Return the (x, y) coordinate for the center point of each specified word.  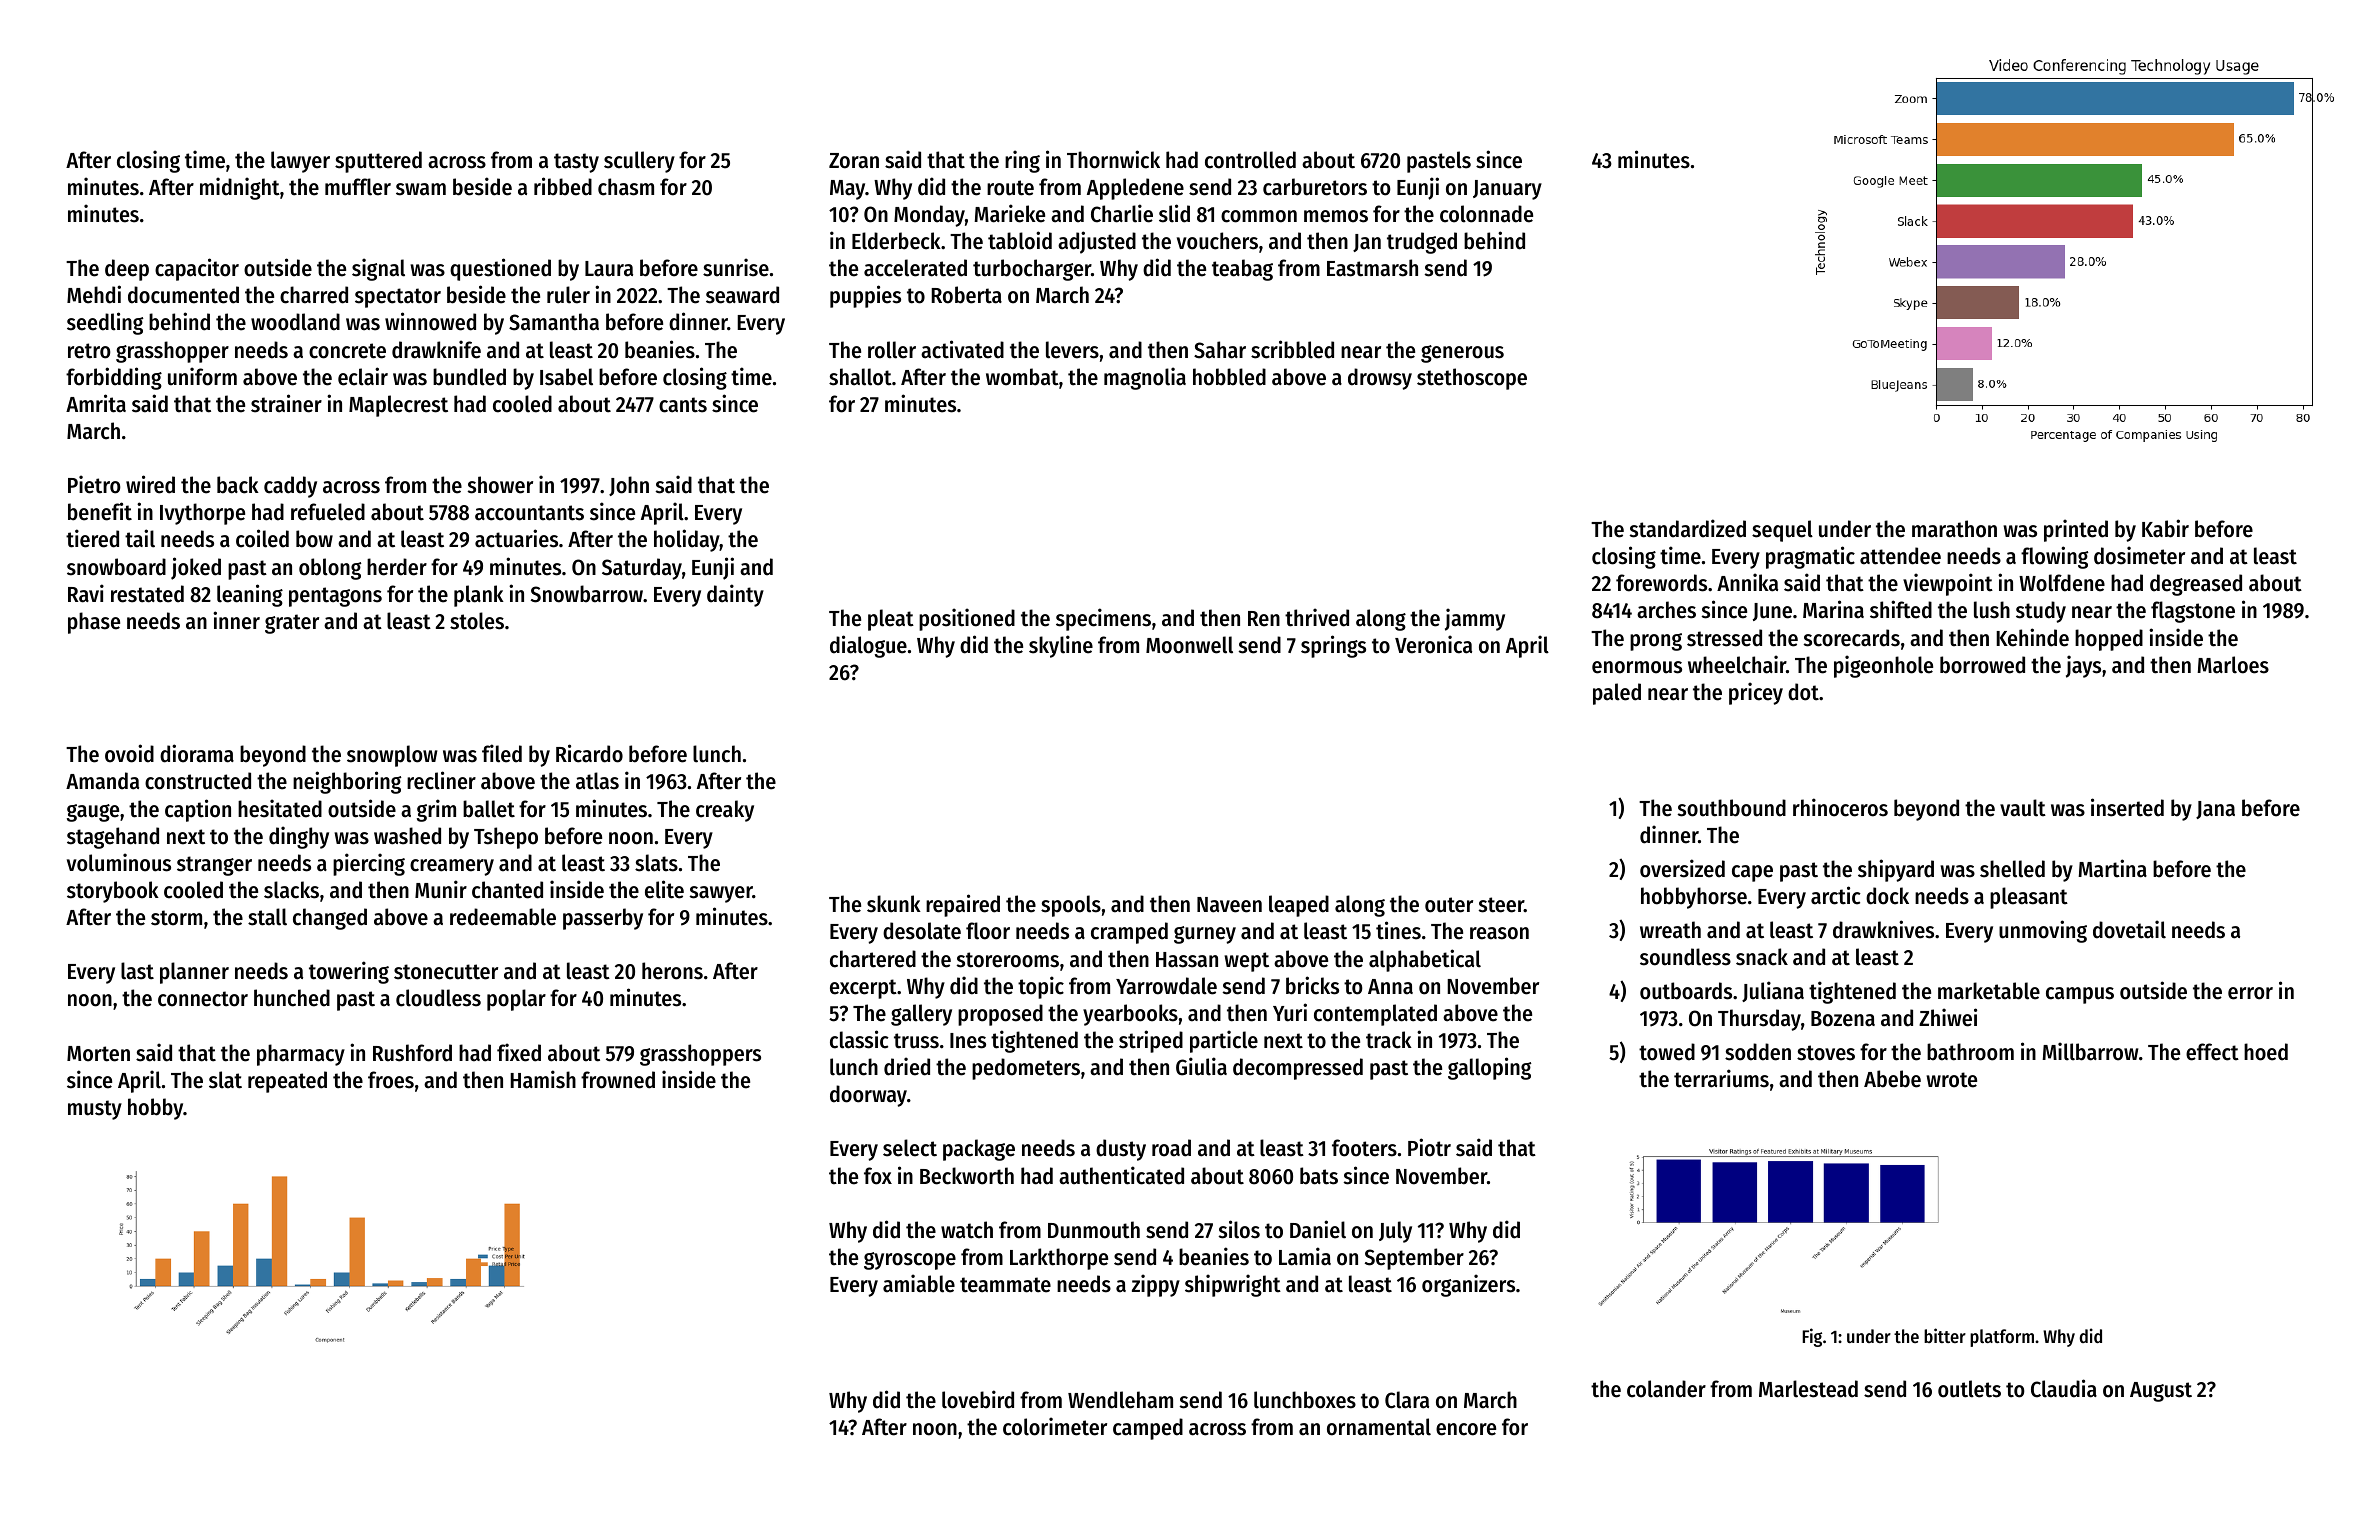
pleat (891, 620)
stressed (1724, 638)
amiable (919, 1283)
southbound (1732, 808)
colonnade (1486, 214)
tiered (92, 538)
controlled (1250, 160)
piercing (369, 864)
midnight (240, 188)
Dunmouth (1094, 1230)
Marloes (2233, 665)
